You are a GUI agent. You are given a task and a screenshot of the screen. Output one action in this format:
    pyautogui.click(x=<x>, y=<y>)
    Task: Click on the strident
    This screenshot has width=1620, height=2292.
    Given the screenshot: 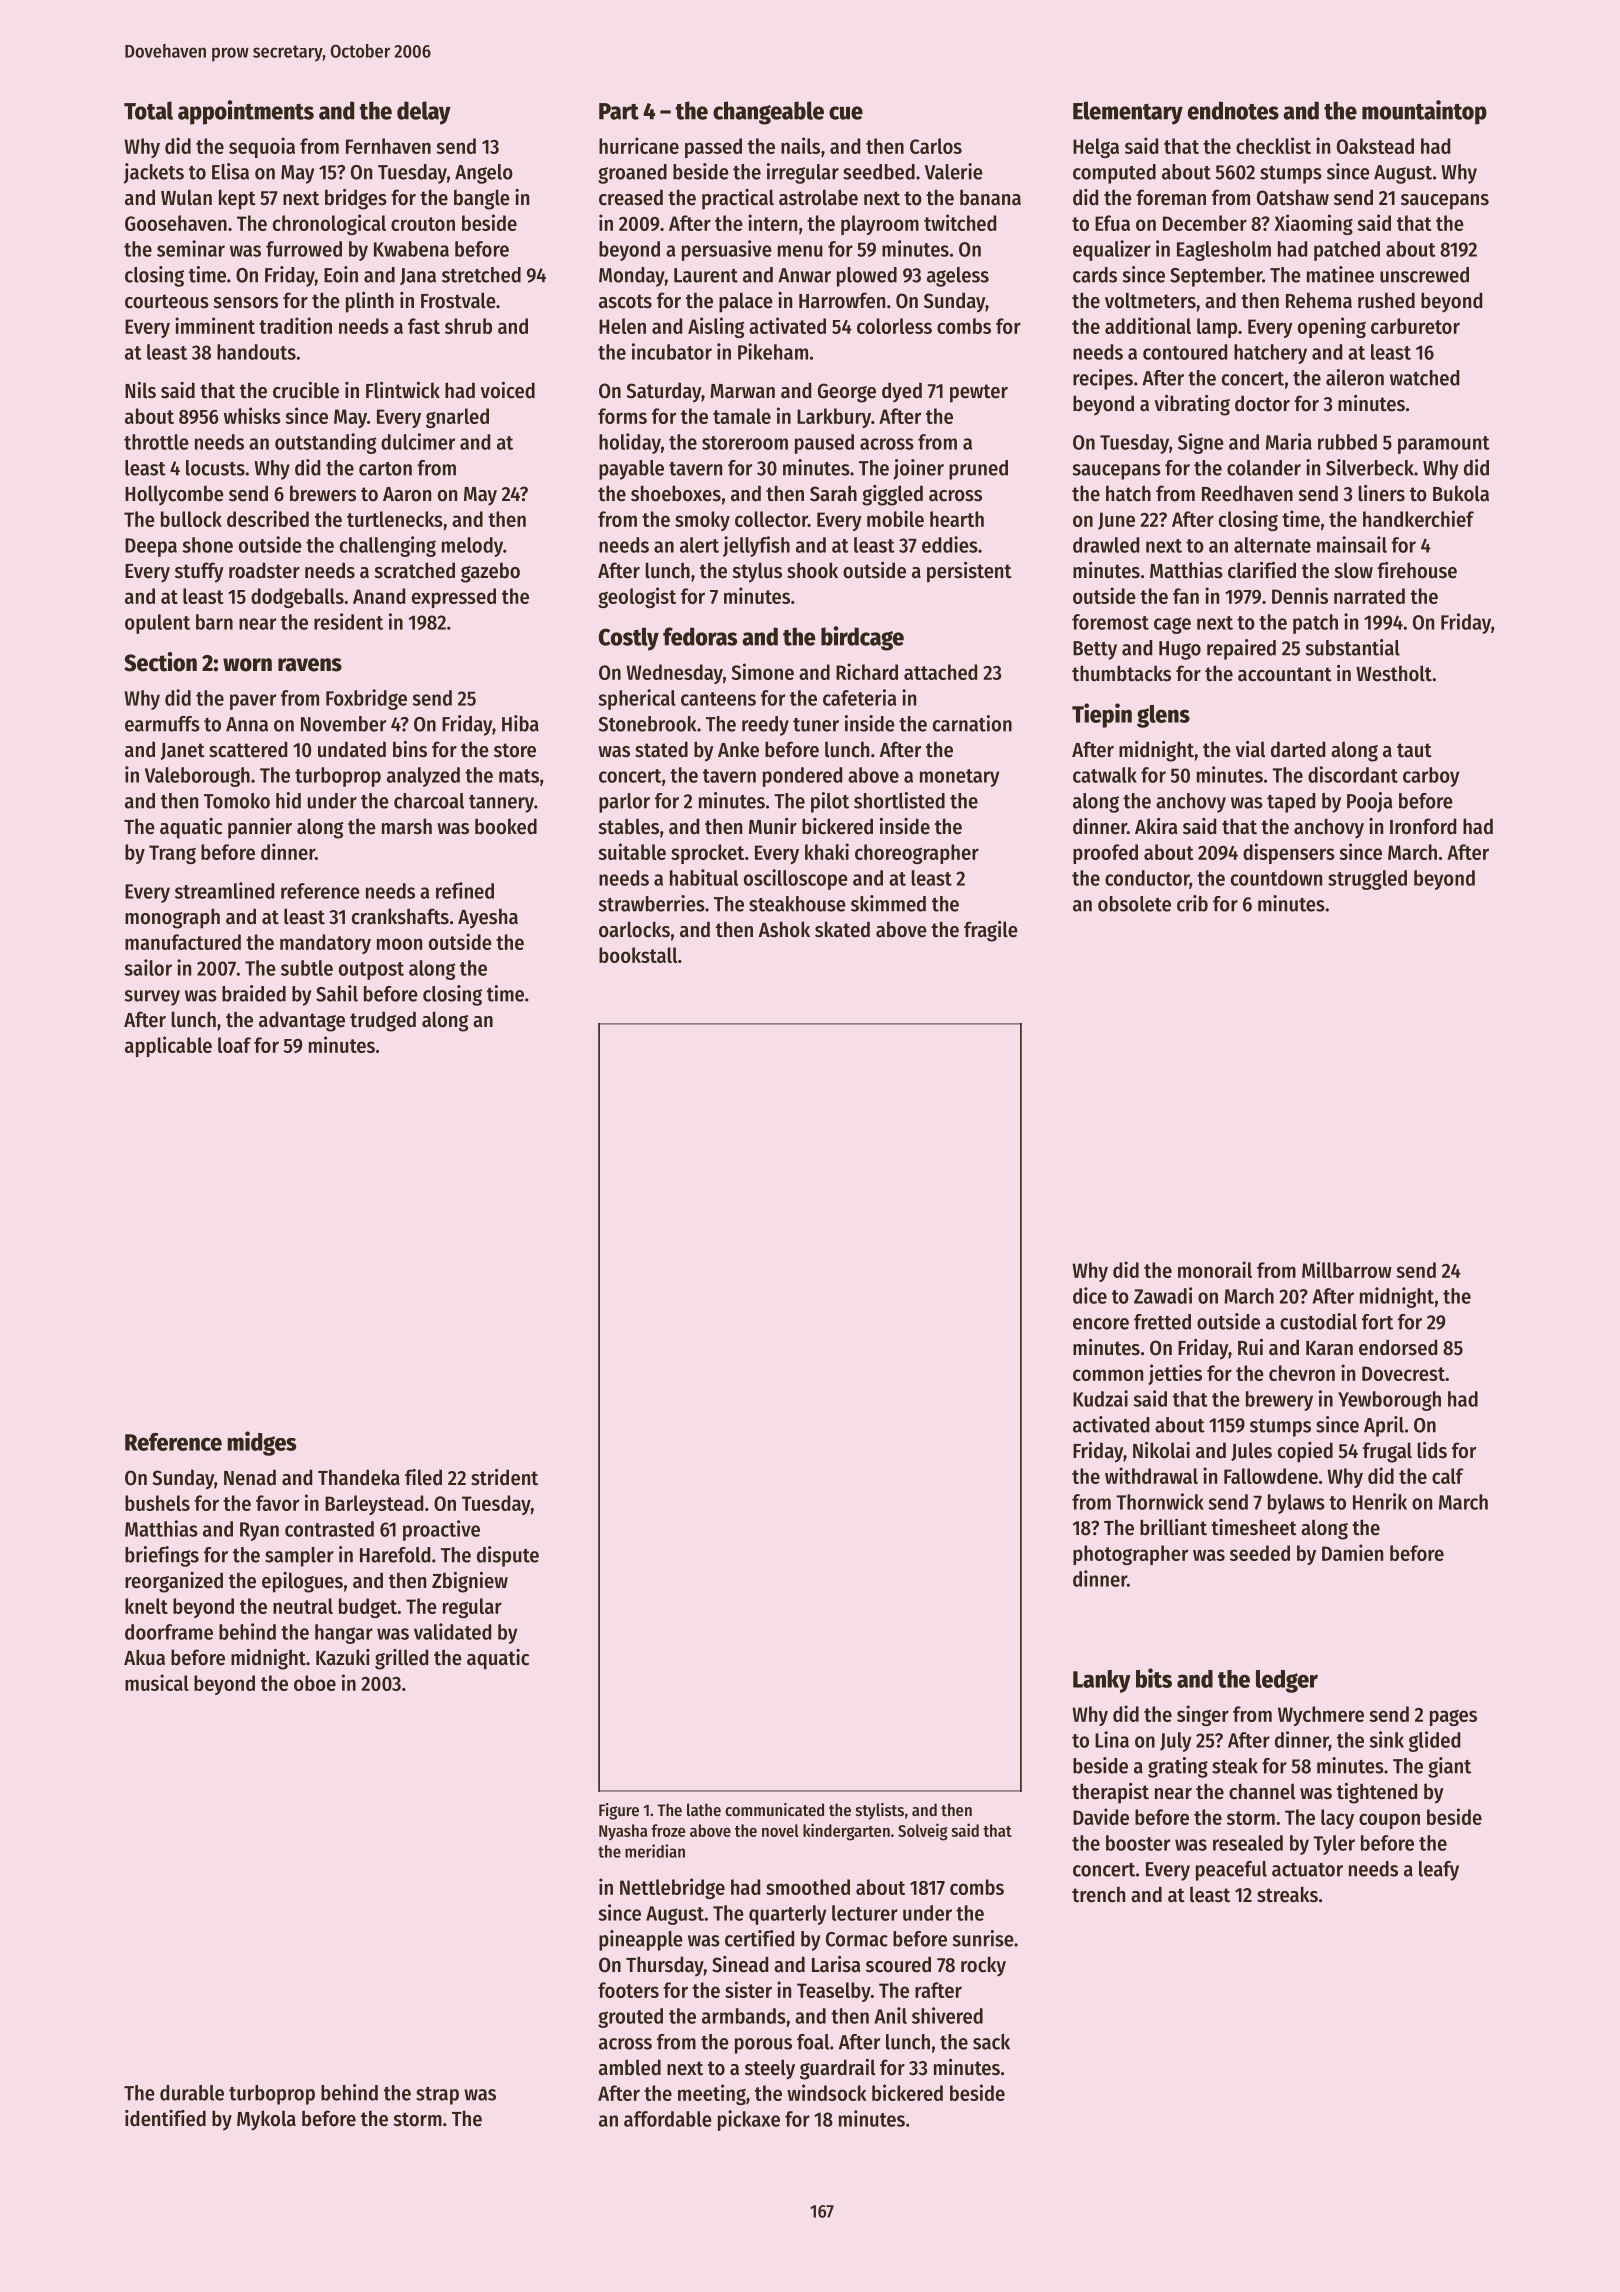 What is the action you would take?
    pyautogui.click(x=504, y=1477)
